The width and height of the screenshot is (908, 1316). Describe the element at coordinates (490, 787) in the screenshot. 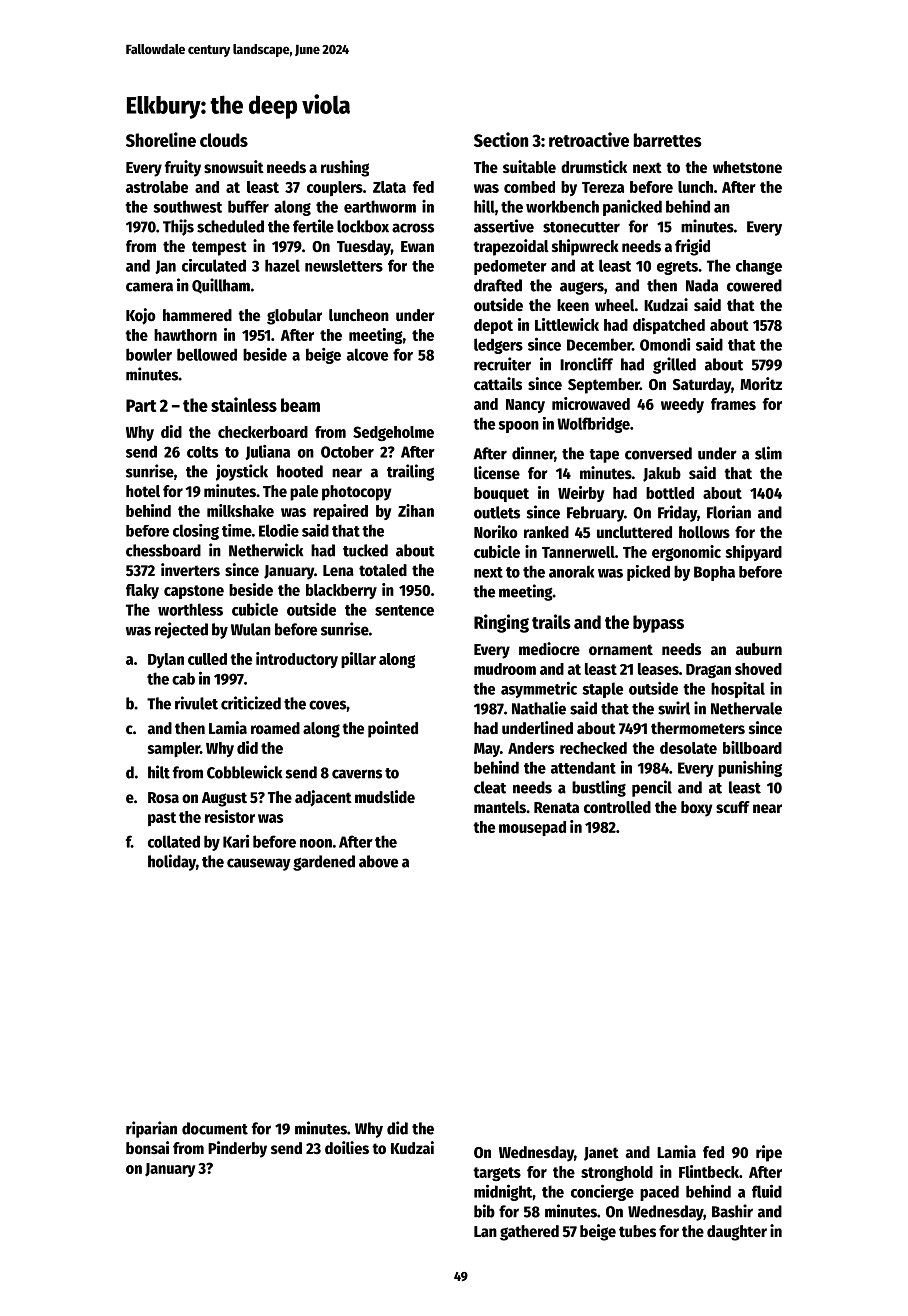

I see `cleat` at that location.
